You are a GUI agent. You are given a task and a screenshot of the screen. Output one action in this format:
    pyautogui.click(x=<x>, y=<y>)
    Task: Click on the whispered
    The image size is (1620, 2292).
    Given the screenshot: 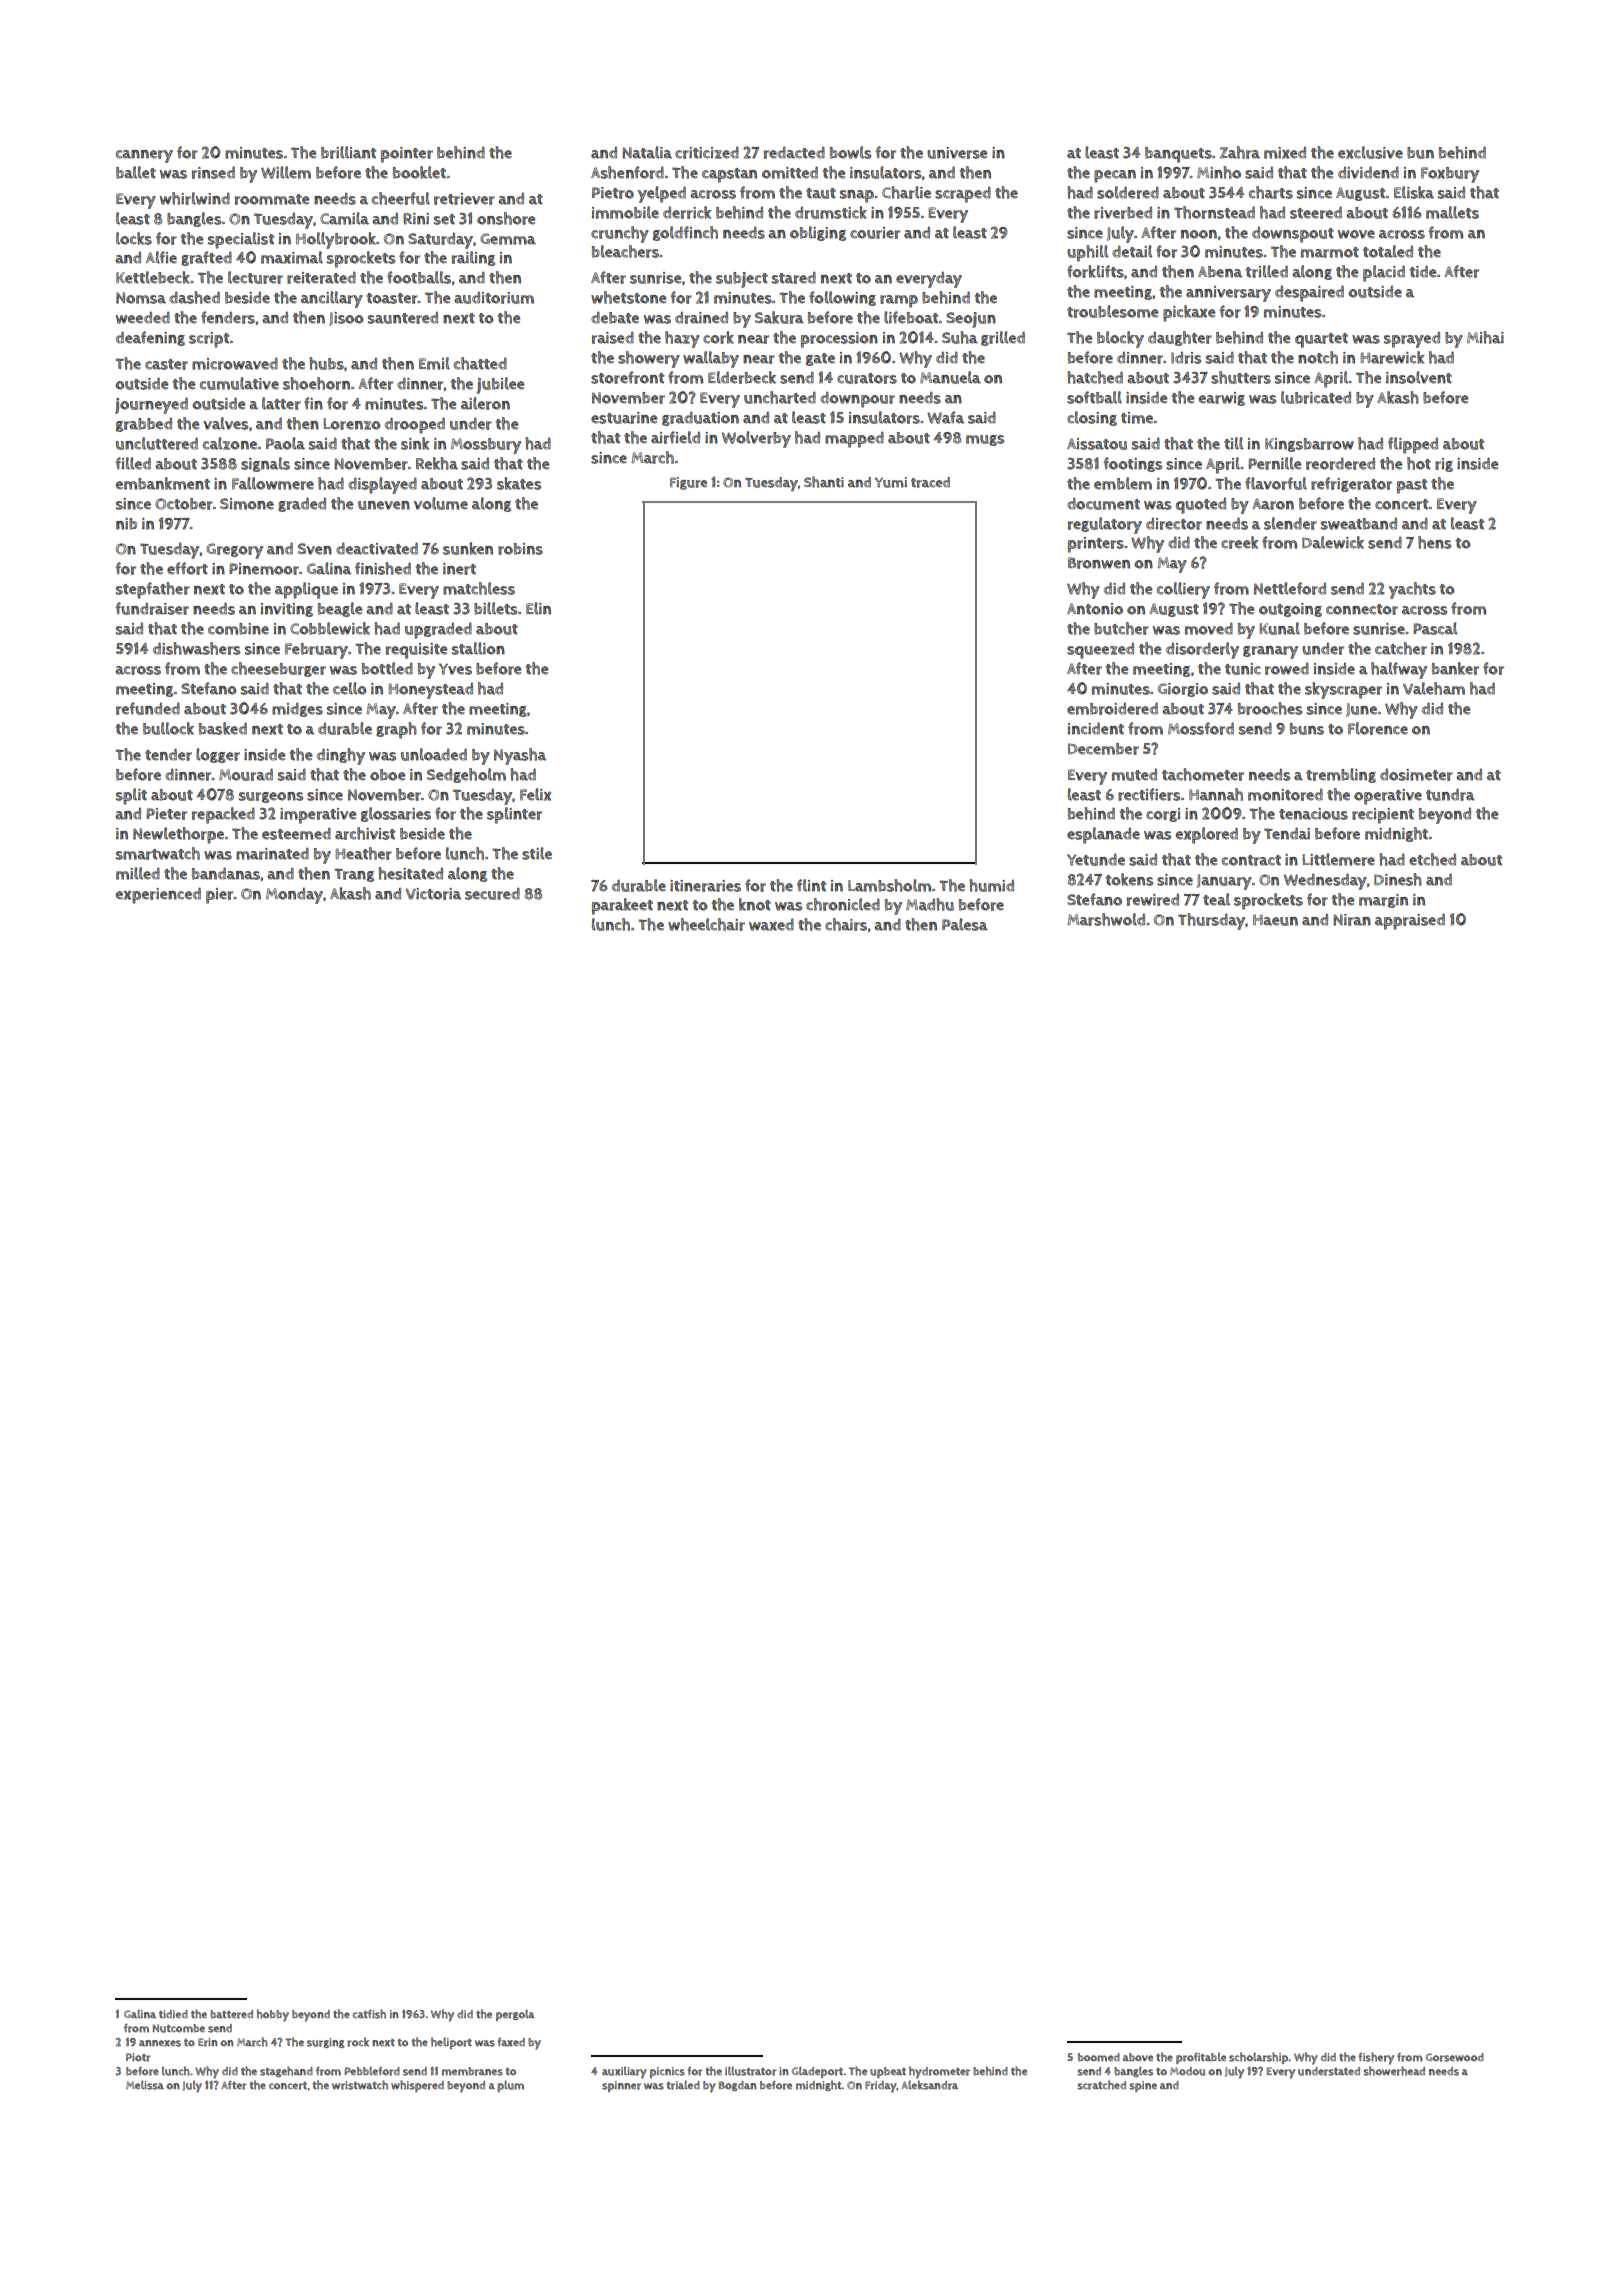 What is the action you would take?
    pyautogui.click(x=417, y=2086)
